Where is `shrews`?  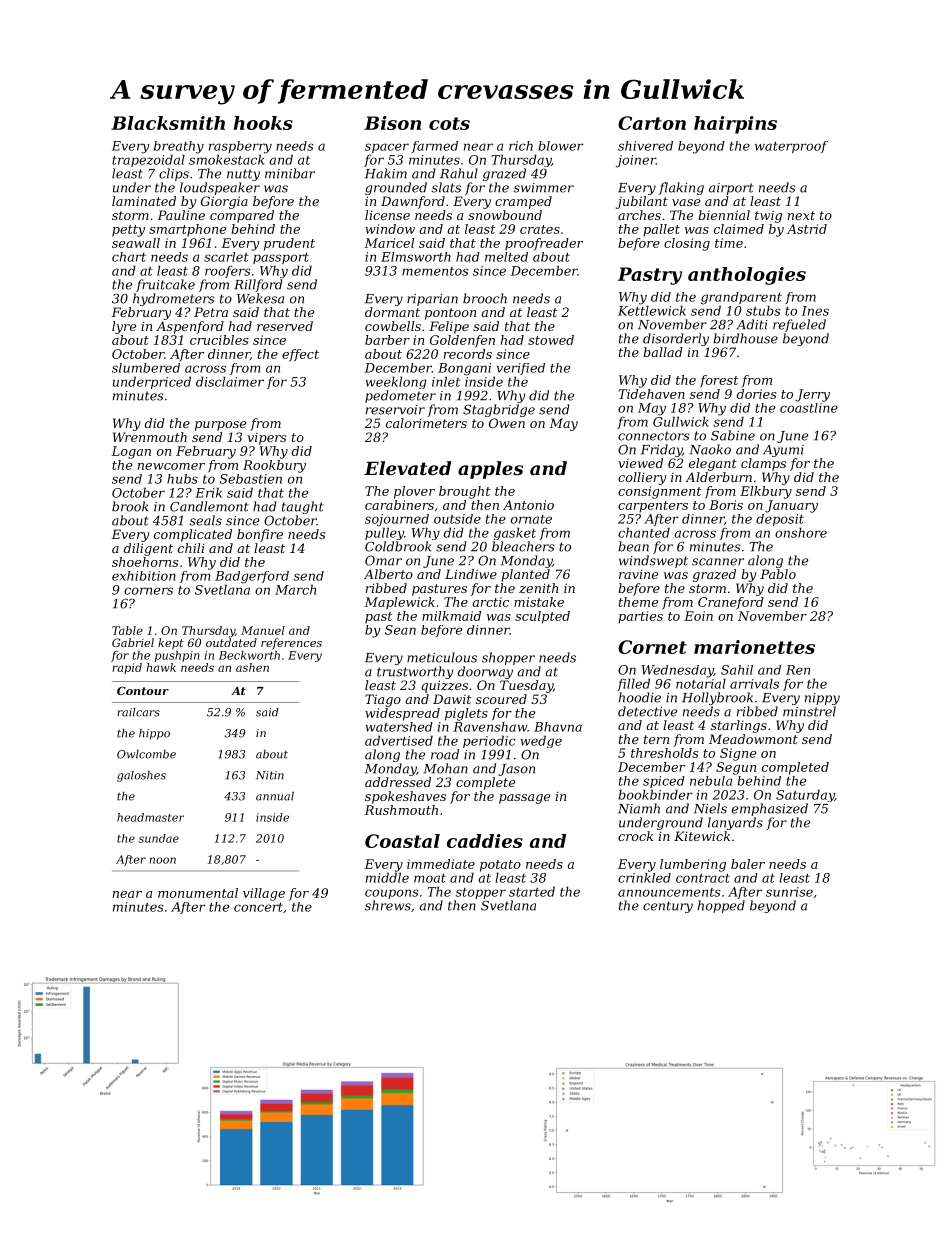
shrews is located at coordinates (388, 905).
